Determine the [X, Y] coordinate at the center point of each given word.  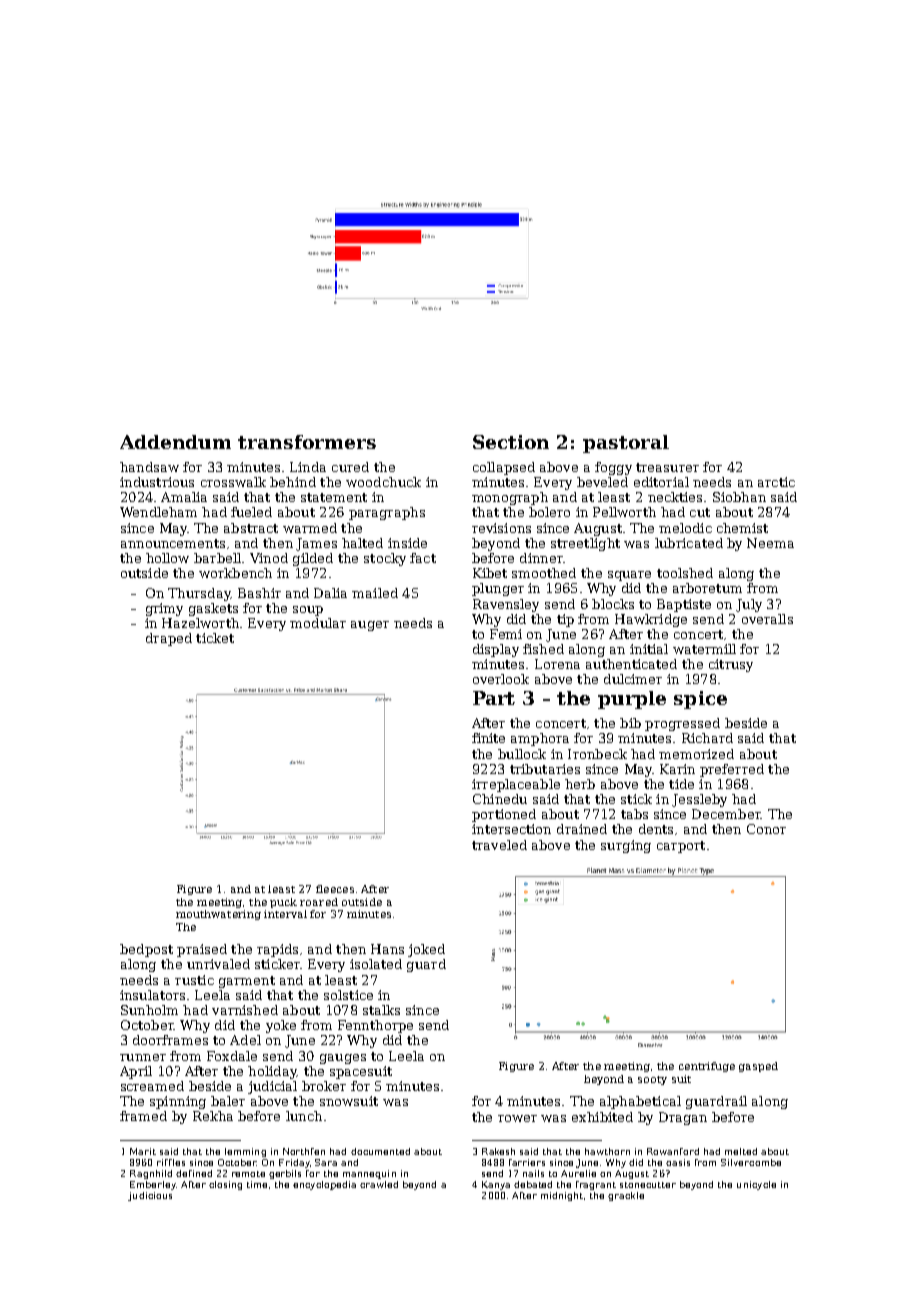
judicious [150, 1196]
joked [426, 950]
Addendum [175, 442]
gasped [758, 1067]
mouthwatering [218, 915]
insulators [152, 995]
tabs [634, 814]
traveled [499, 845]
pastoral [626, 444]
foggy [613, 468]
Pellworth [624, 512]
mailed [375, 593]
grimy [164, 609]
